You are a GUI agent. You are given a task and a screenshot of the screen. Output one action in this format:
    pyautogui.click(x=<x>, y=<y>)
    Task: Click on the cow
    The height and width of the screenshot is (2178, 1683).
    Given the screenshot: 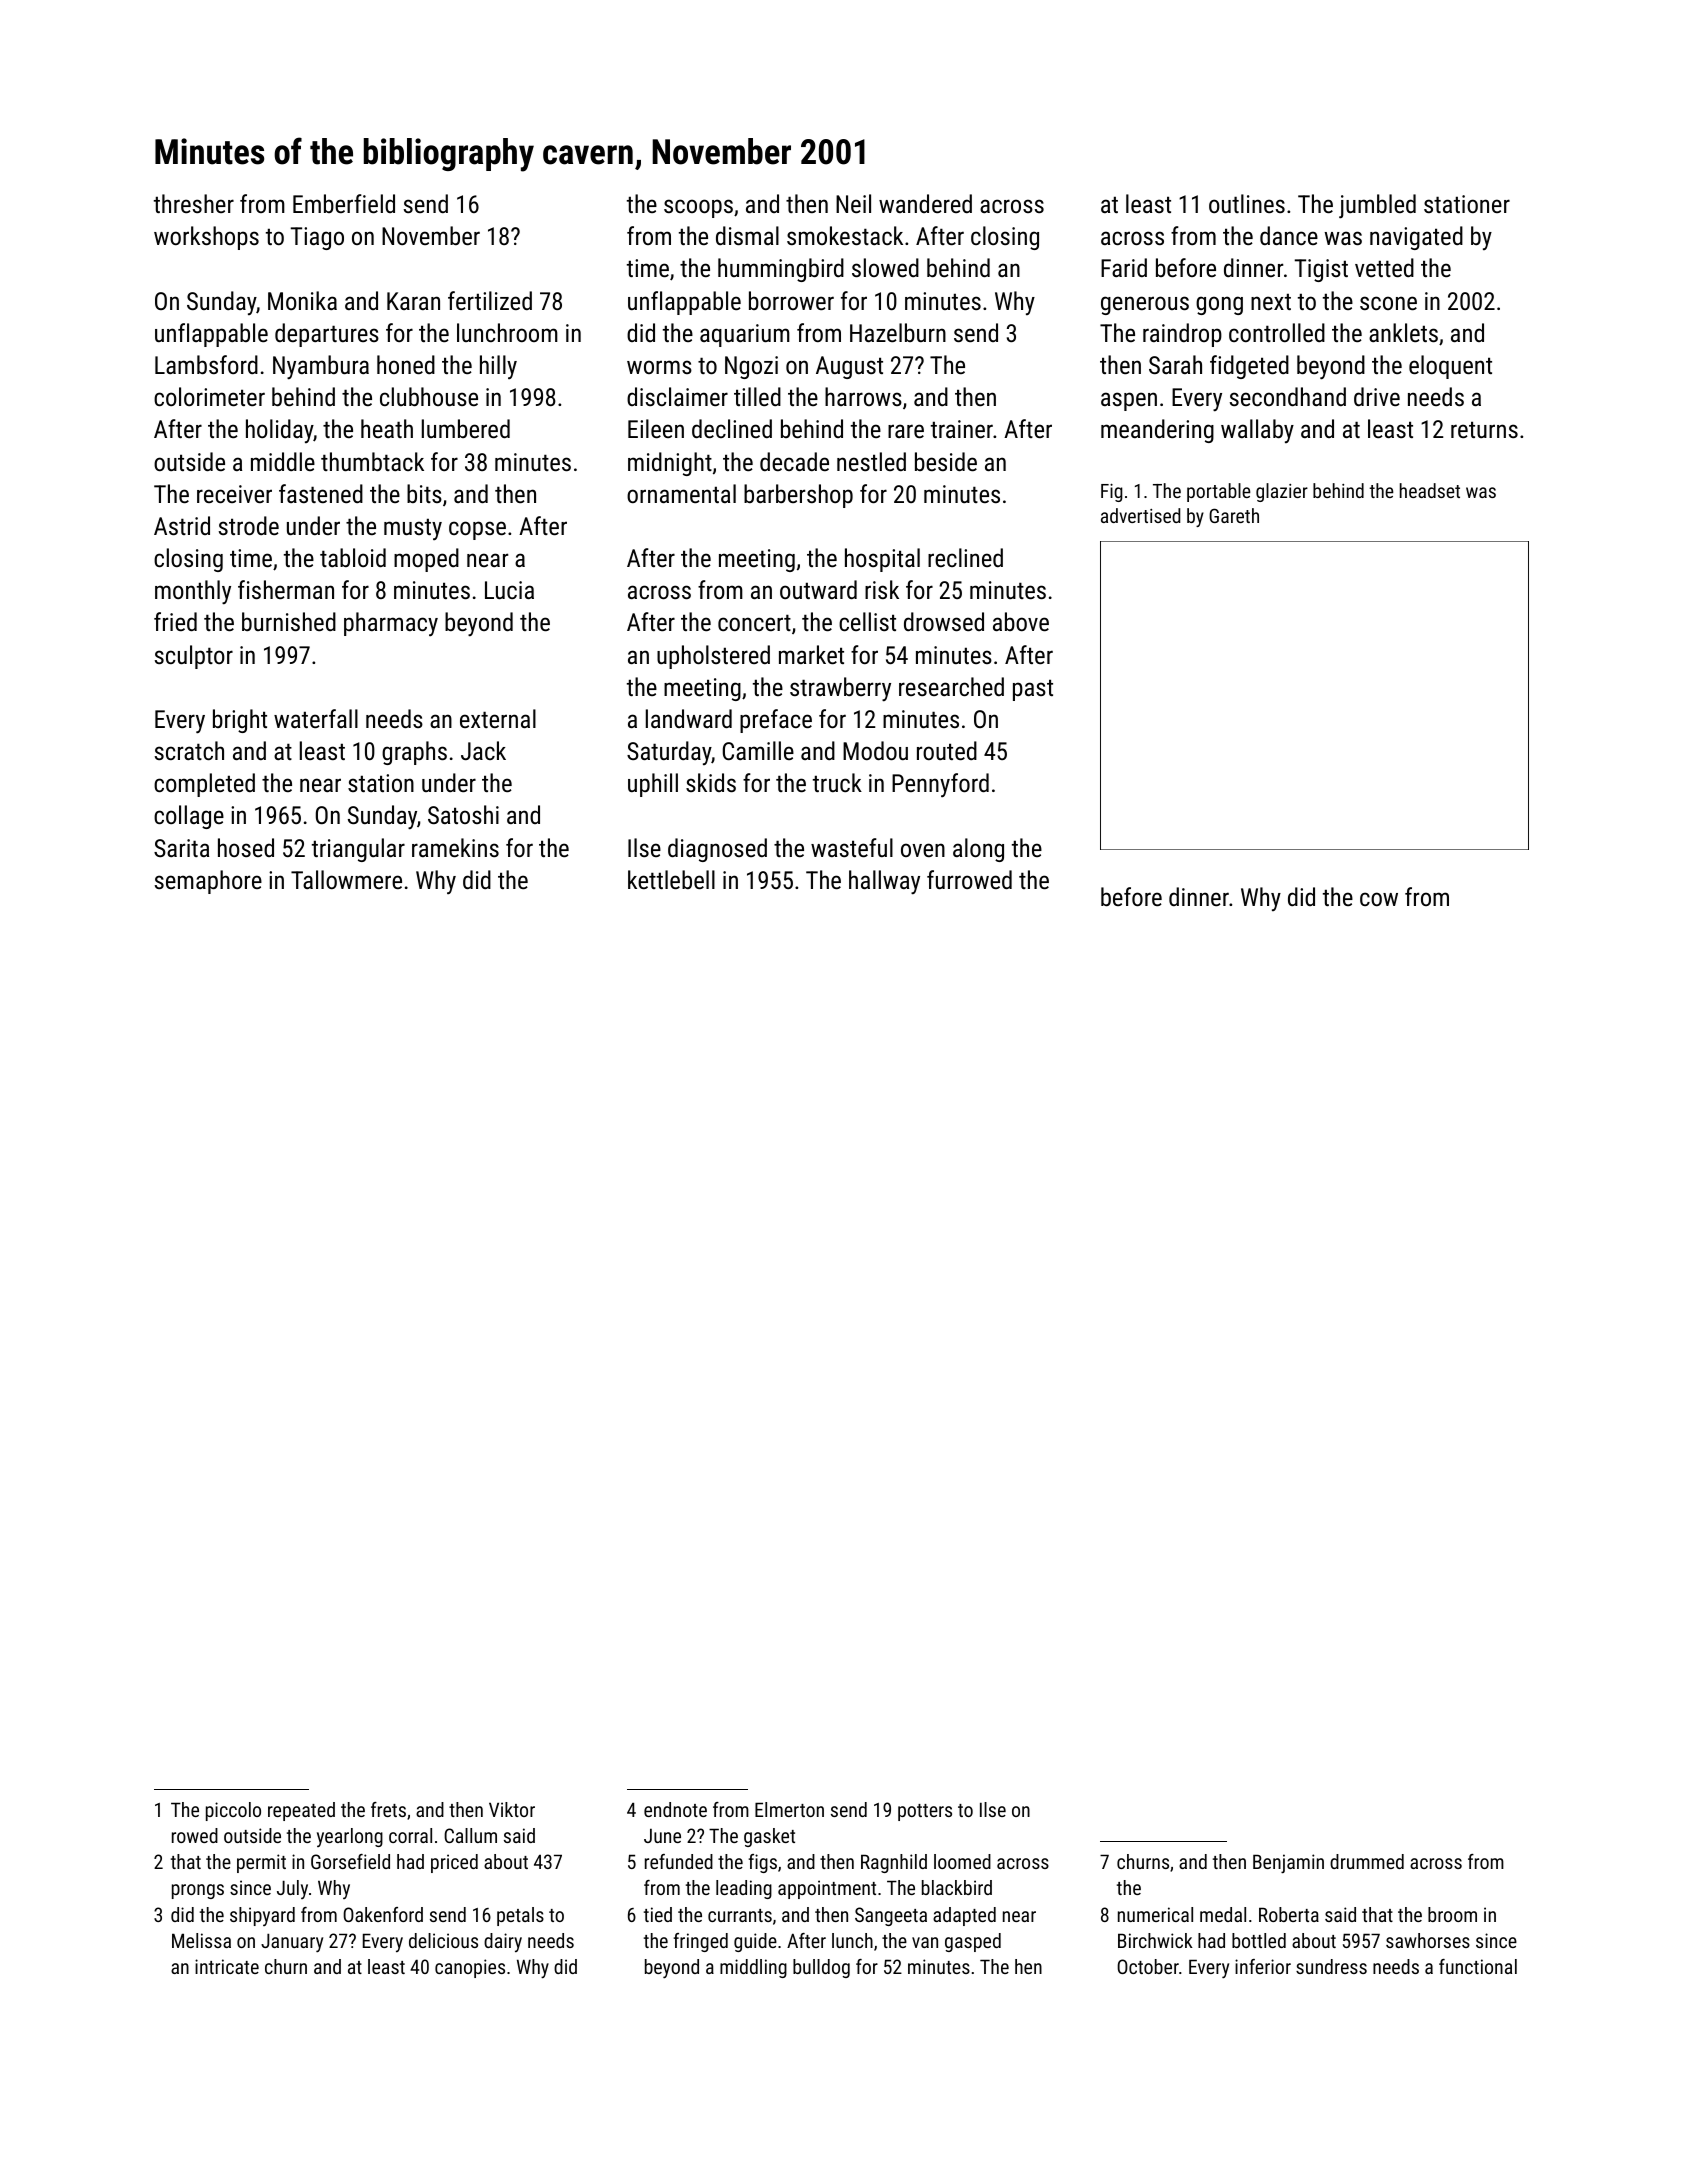 What is the action you would take?
    pyautogui.click(x=1379, y=899)
